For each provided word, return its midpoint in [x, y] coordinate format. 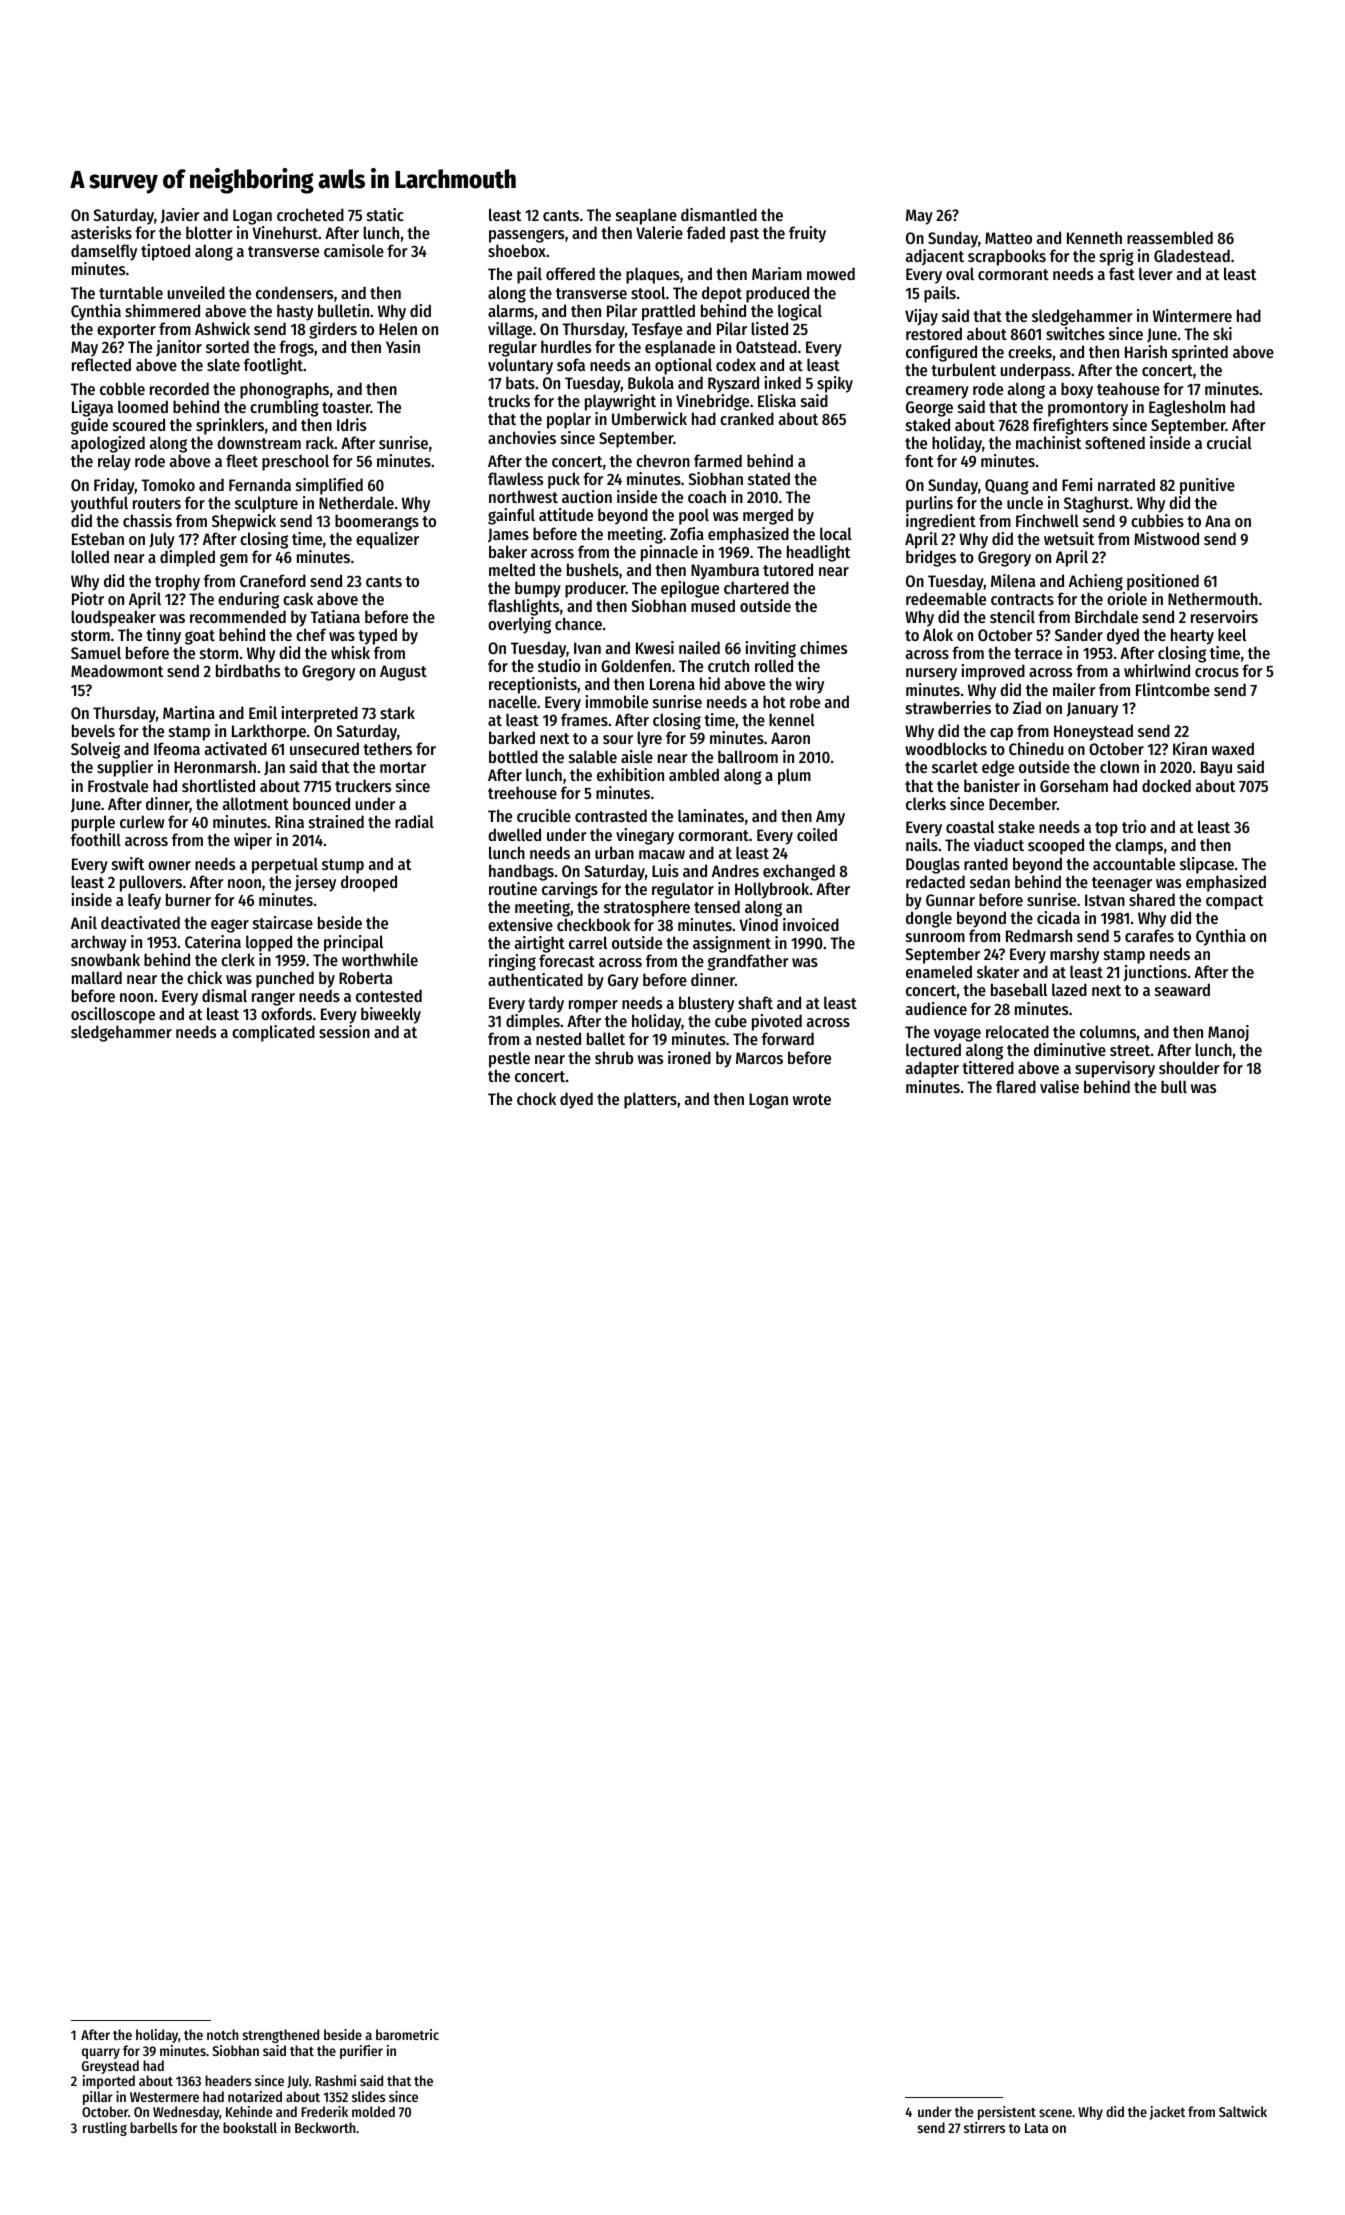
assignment [732, 944]
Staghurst [1096, 504]
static [385, 214]
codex [736, 364]
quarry [101, 2053]
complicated [273, 1033]
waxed [1233, 748]
